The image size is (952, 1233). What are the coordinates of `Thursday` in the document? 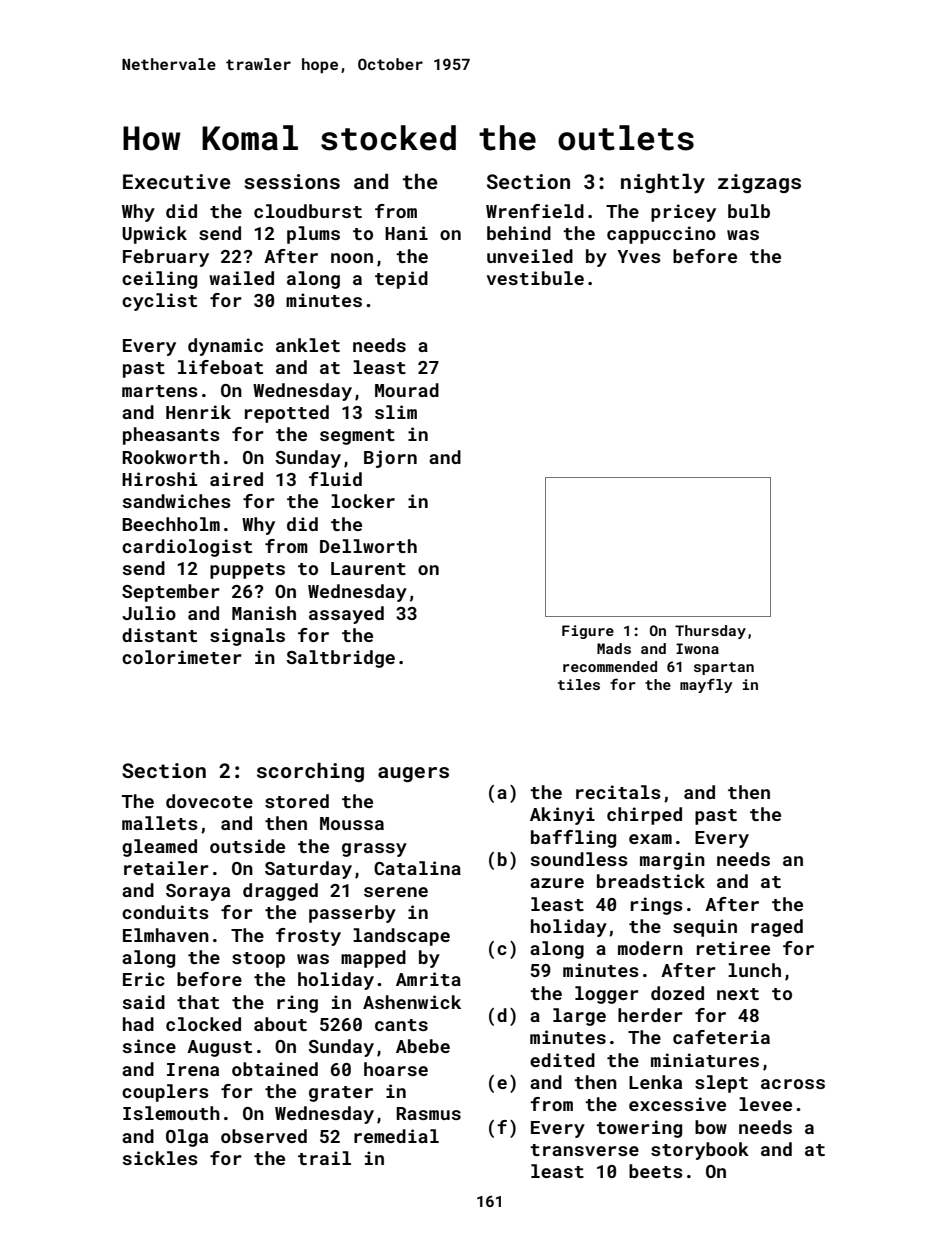 It's located at (710, 632).
